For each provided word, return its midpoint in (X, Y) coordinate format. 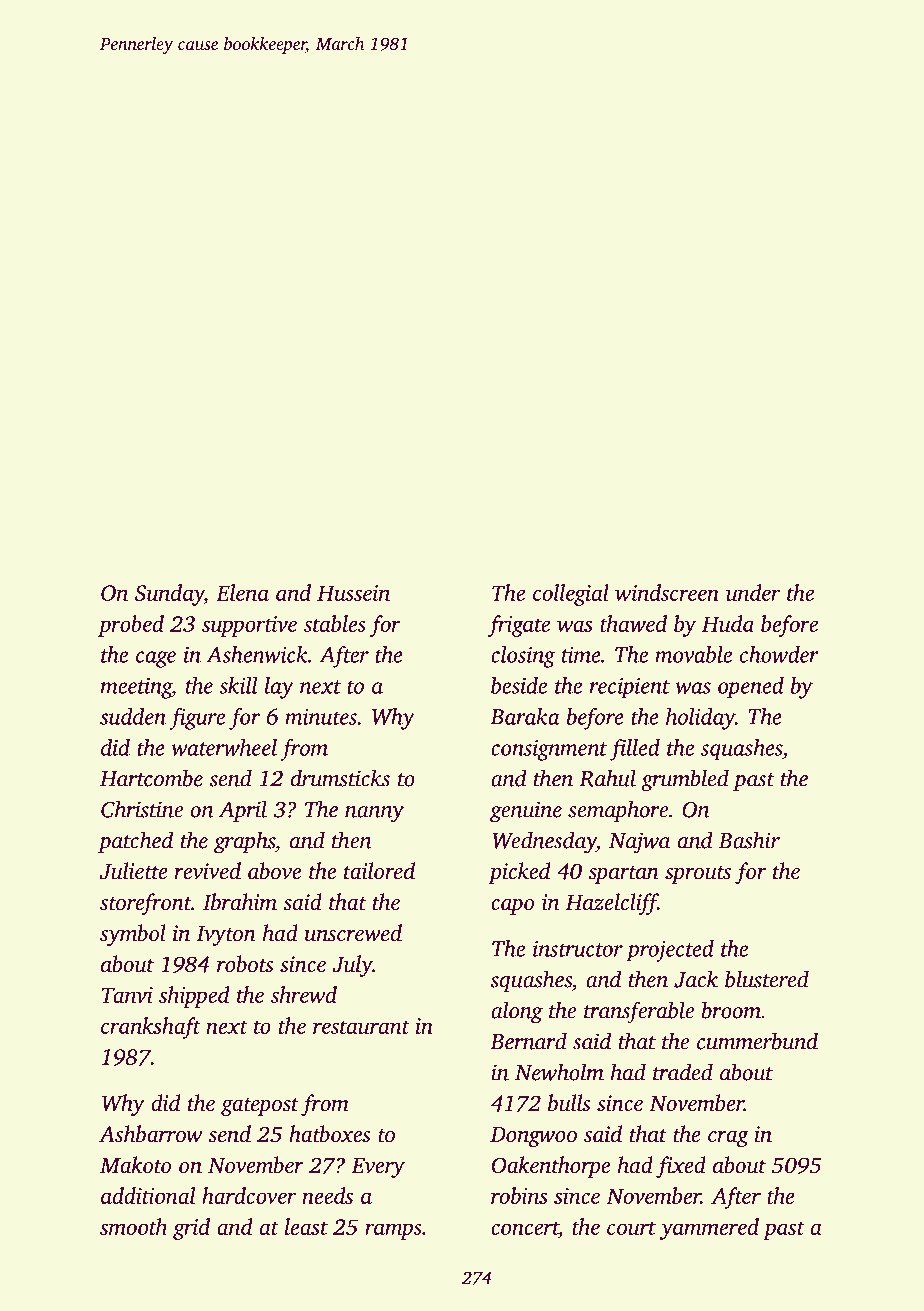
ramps (393, 1231)
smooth (133, 1226)
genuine (526, 812)
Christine (142, 809)
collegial (571, 595)
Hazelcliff (611, 904)
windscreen (667, 592)
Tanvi (127, 995)
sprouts (698, 875)
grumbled (685, 780)
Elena (242, 592)
